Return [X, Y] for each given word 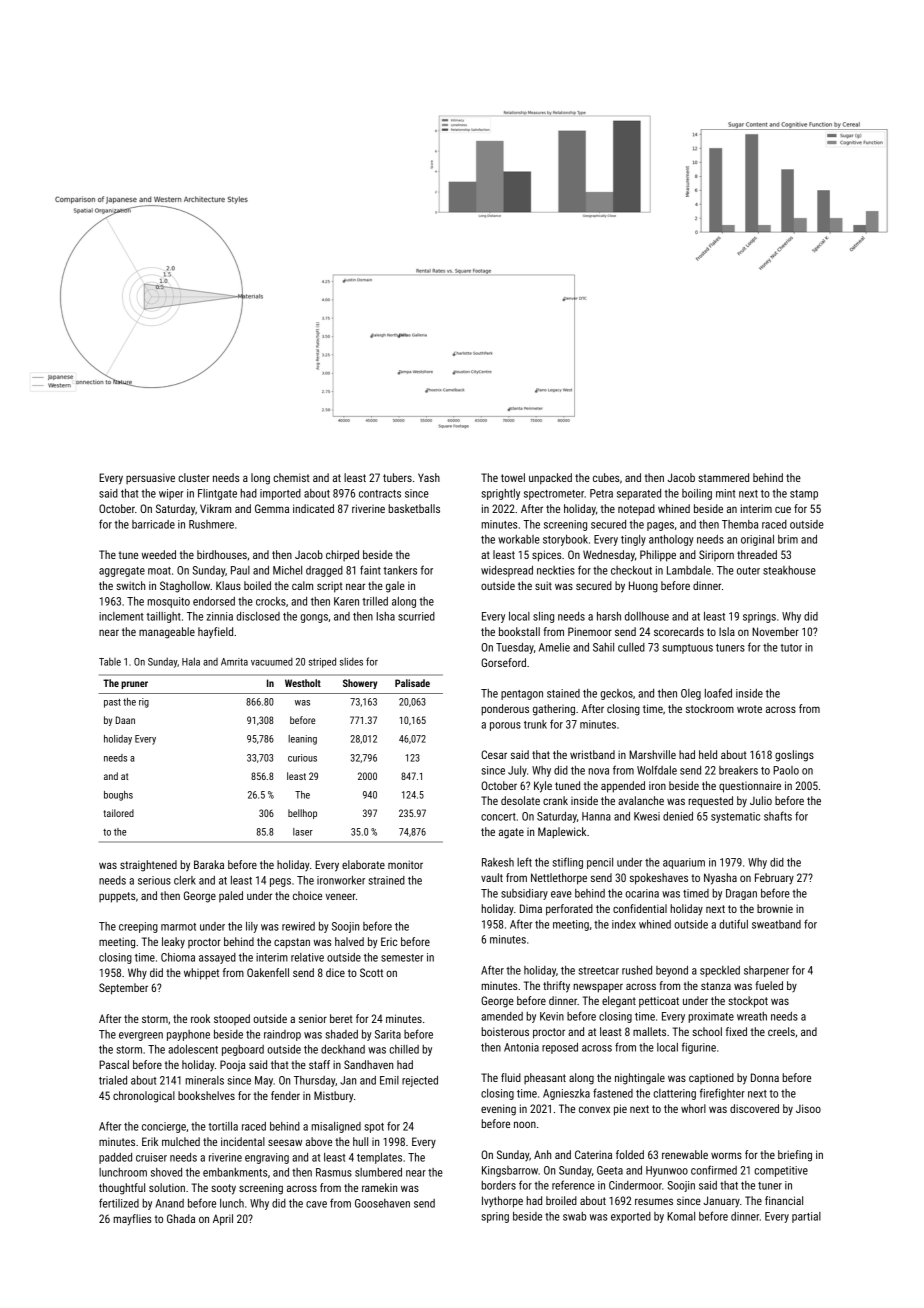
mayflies [132, 1220]
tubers [397, 477]
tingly [633, 540]
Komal [681, 1216]
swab [574, 1216]
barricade [153, 524]
